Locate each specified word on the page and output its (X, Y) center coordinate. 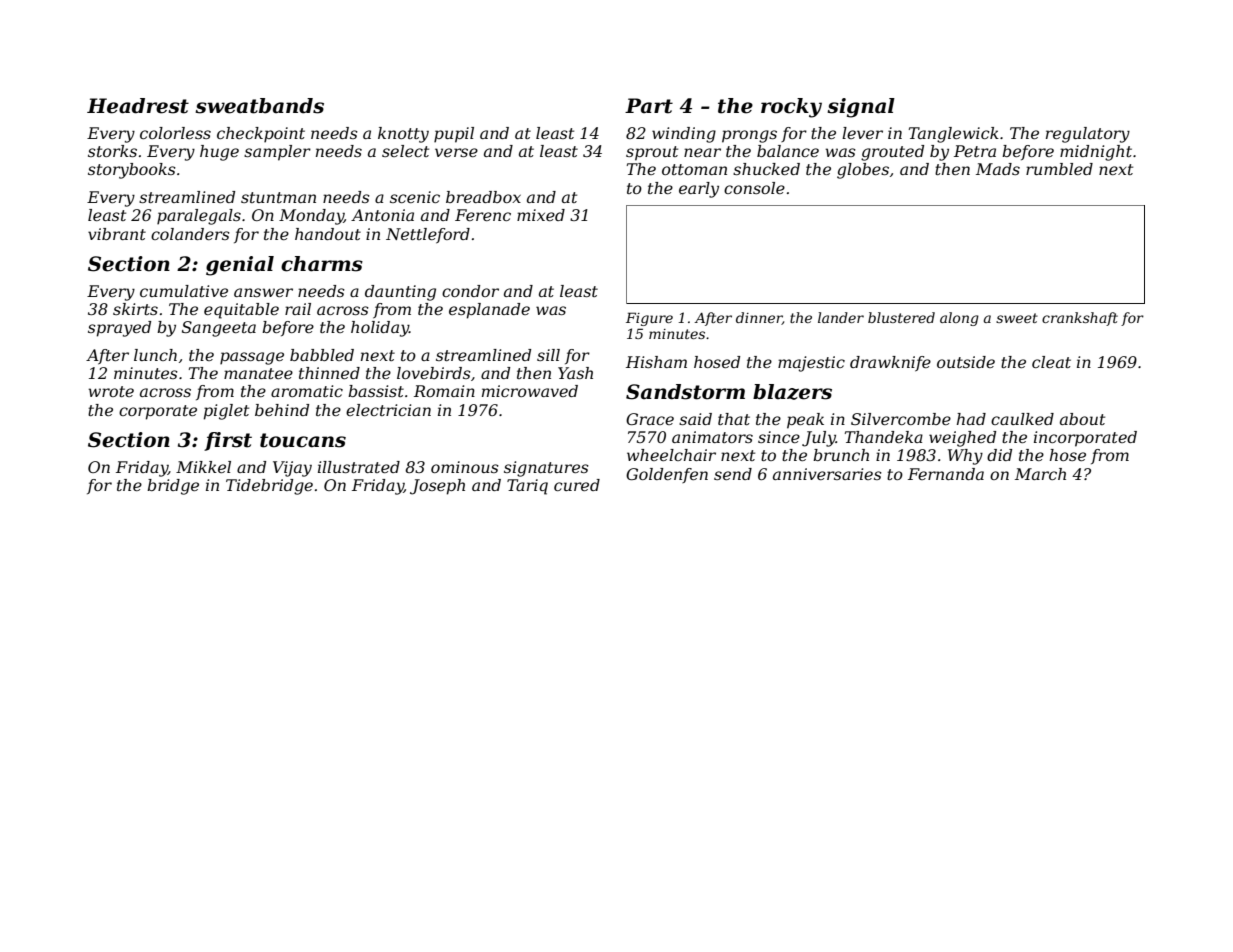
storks (112, 151)
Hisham (656, 362)
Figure (649, 319)
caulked (1022, 419)
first (228, 441)
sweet (1017, 318)
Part (649, 106)
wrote (111, 391)
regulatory (1088, 135)
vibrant (117, 234)
